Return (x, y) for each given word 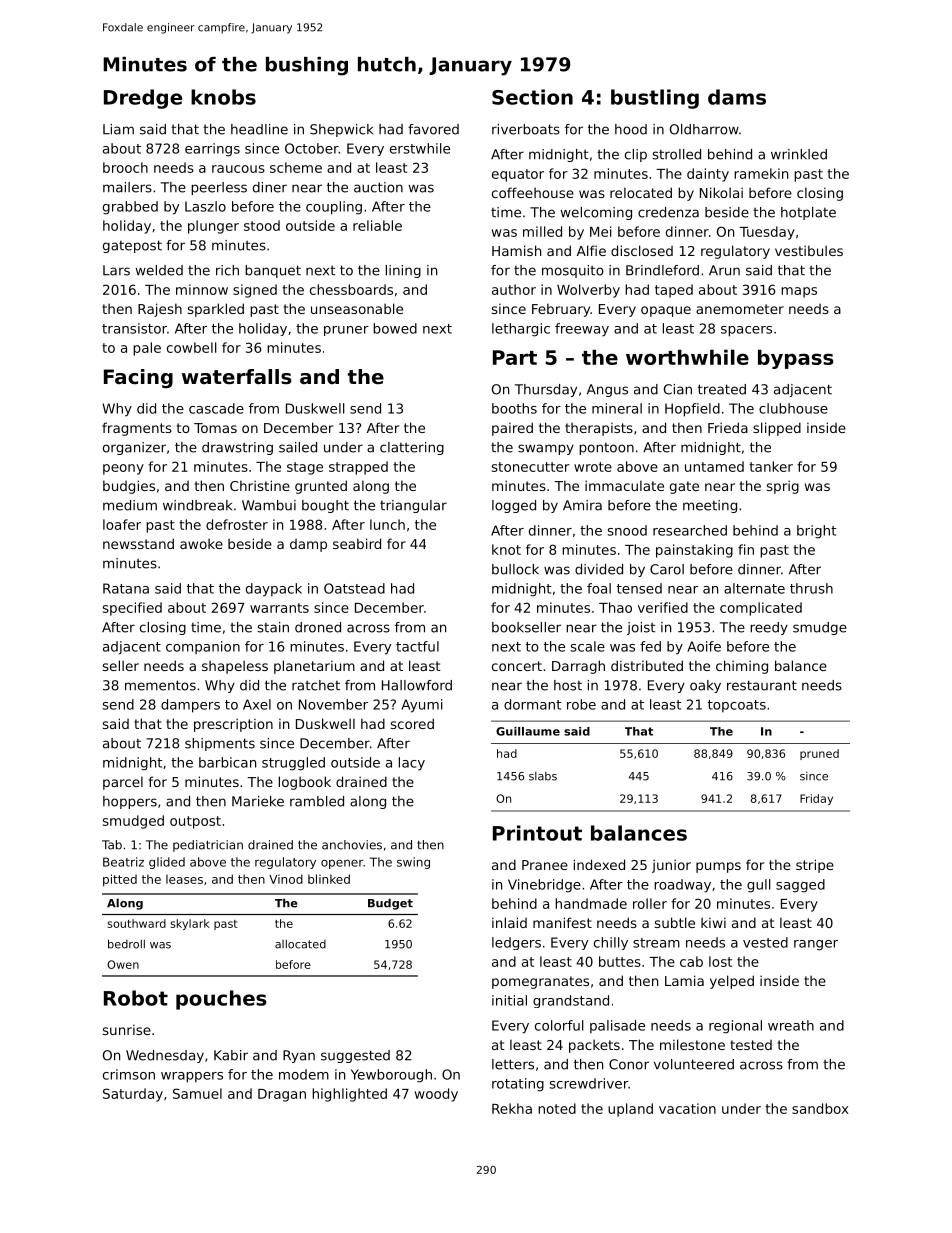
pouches (221, 1000)
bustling (655, 99)
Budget (390, 904)
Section (532, 97)
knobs (223, 97)
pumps (718, 867)
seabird (357, 543)
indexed (599, 864)
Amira (582, 505)
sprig (783, 487)
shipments (220, 744)
